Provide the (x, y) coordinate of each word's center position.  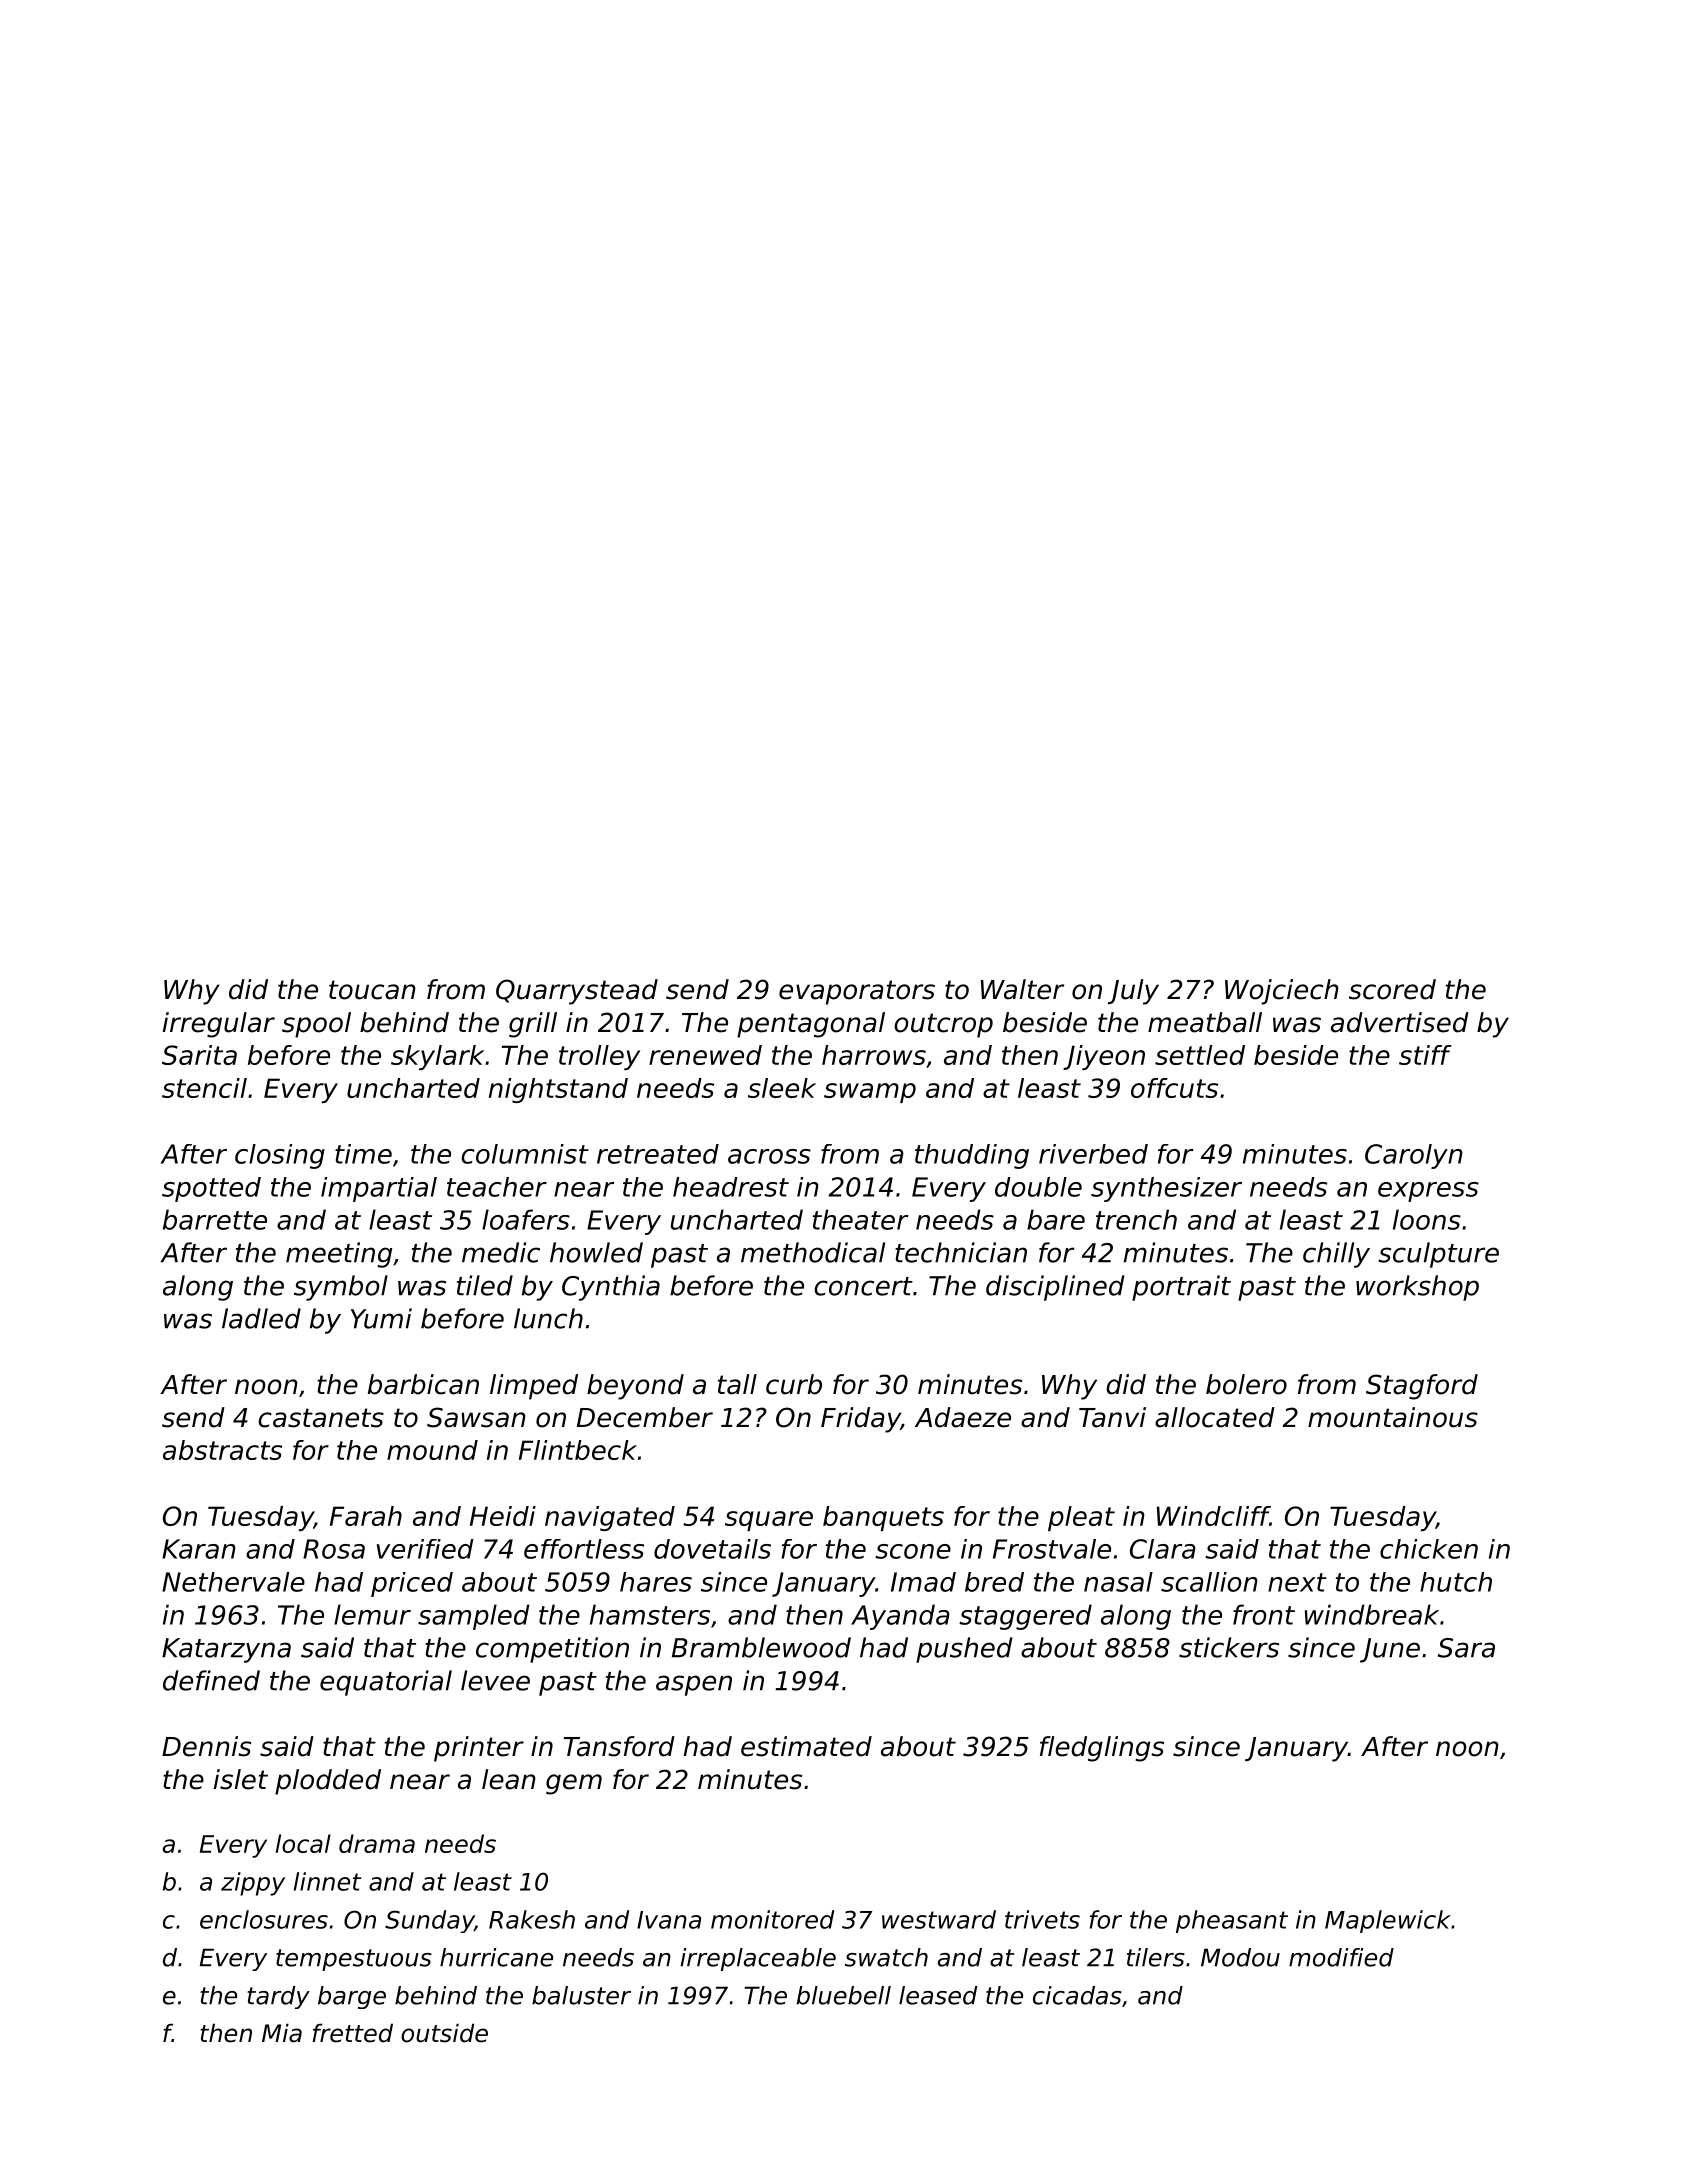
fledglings (1102, 1749)
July (1133, 992)
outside (444, 2033)
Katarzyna (226, 1650)
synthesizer (1166, 1189)
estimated (806, 1746)
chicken (1429, 1549)
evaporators (857, 992)
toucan (372, 990)
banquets (883, 1518)
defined (211, 1680)
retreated (658, 1154)
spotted (211, 1189)
